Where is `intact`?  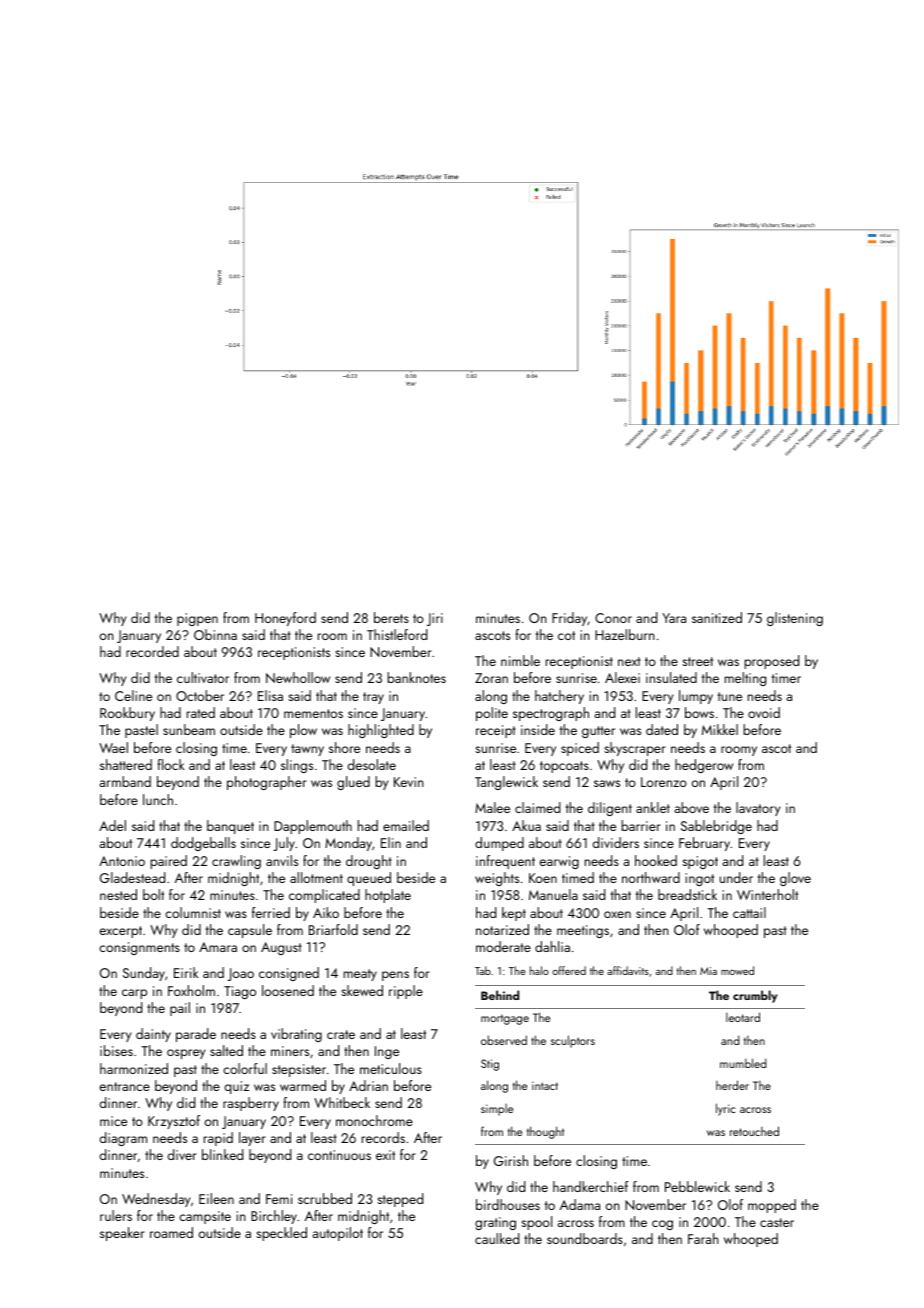
intact is located at coordinates (545, 1085).
